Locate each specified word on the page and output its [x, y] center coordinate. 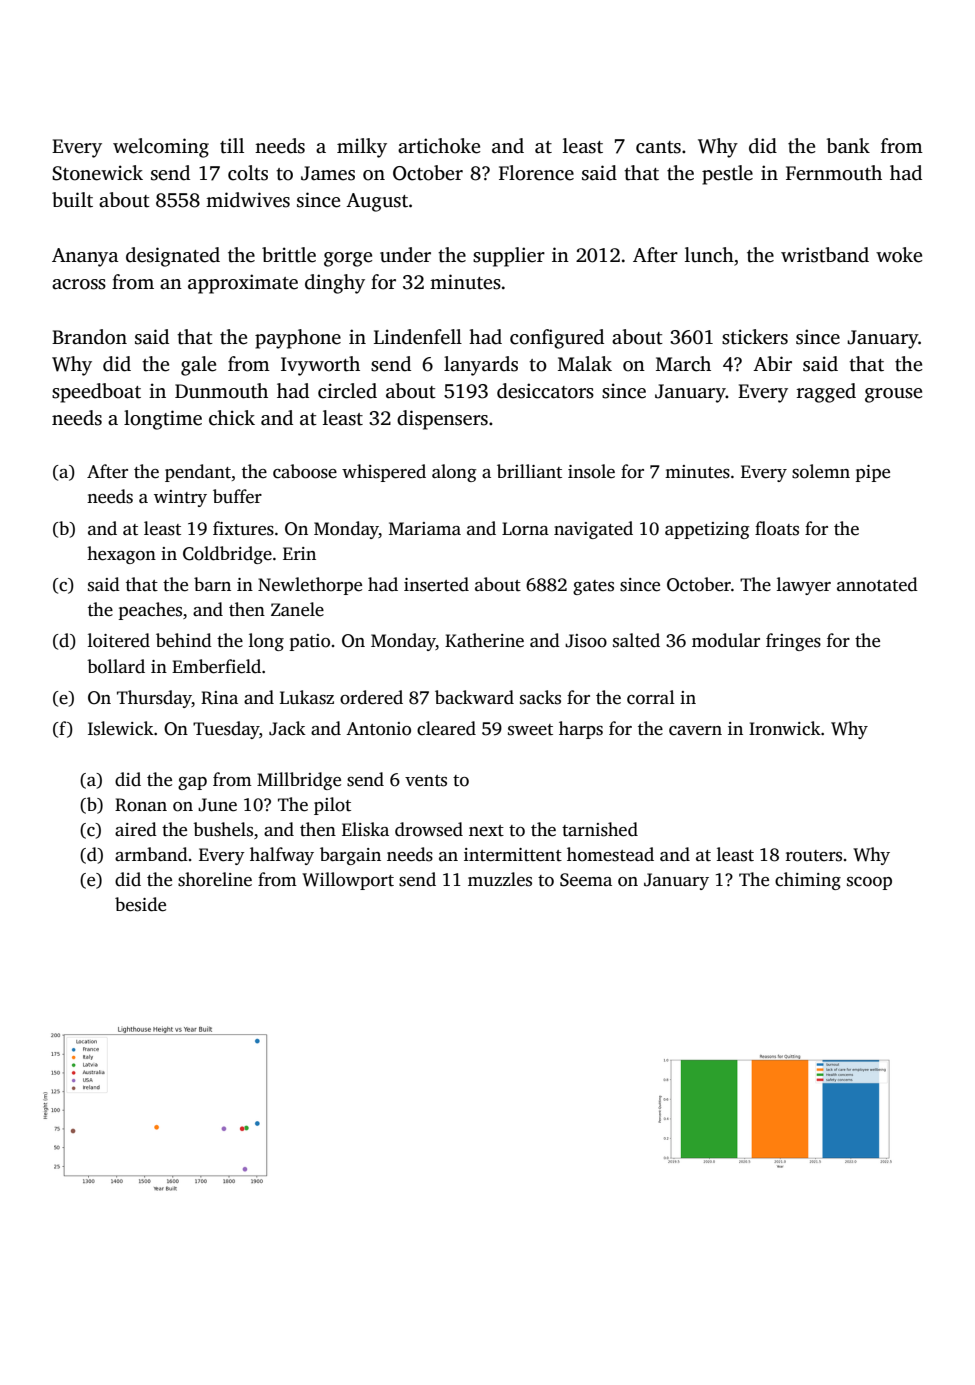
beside [140, 904]
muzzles [500, 879]
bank [848, 145]
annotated [877, 584]
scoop [869, 883]
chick [232, 418]
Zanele [297, 609]
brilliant [529, 471]
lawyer [804, 586]
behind [184, 640]
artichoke [439, 146]
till [232, 146]
